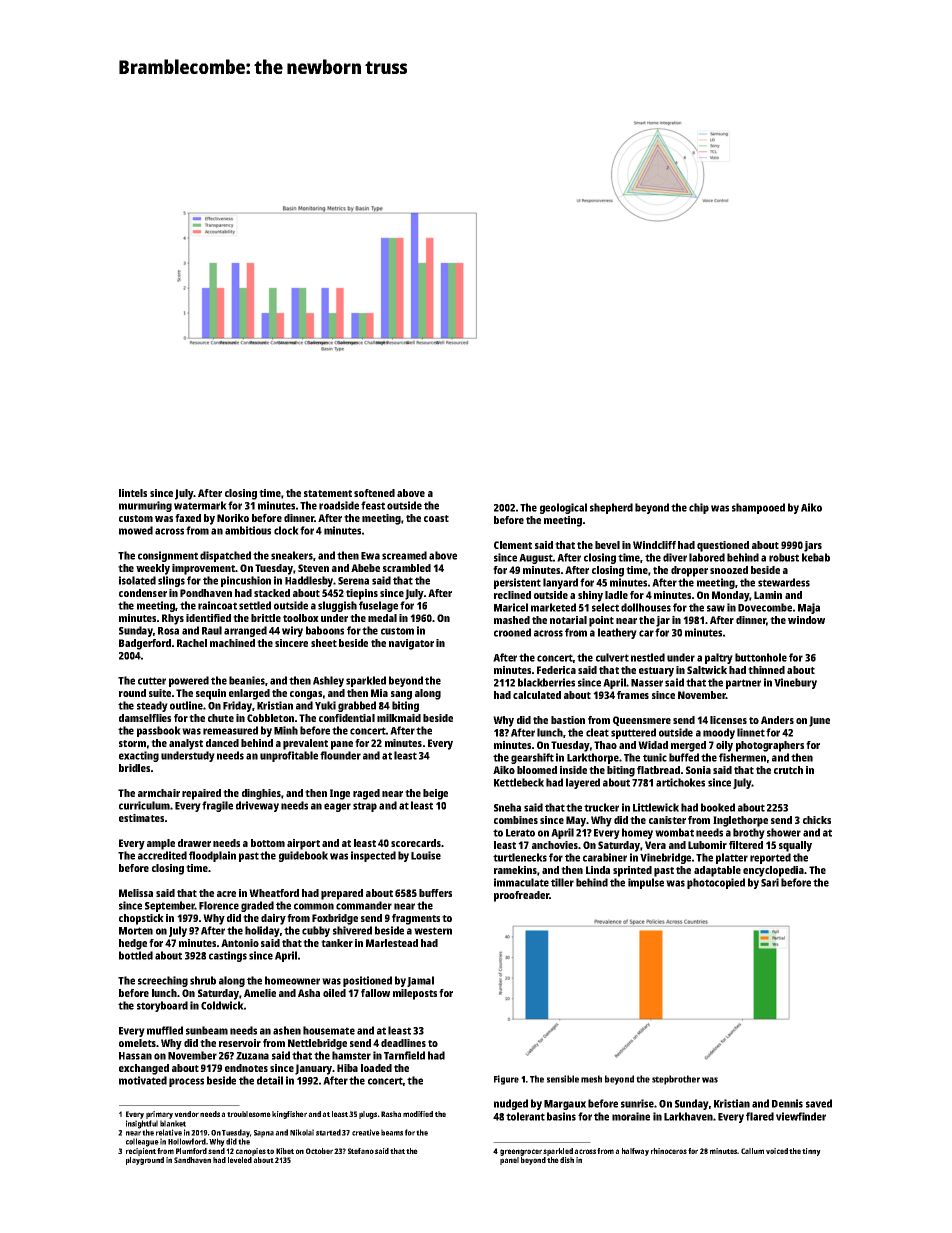 The image size is (952, 1233). I want to click on isolated, so click(137, 580).
